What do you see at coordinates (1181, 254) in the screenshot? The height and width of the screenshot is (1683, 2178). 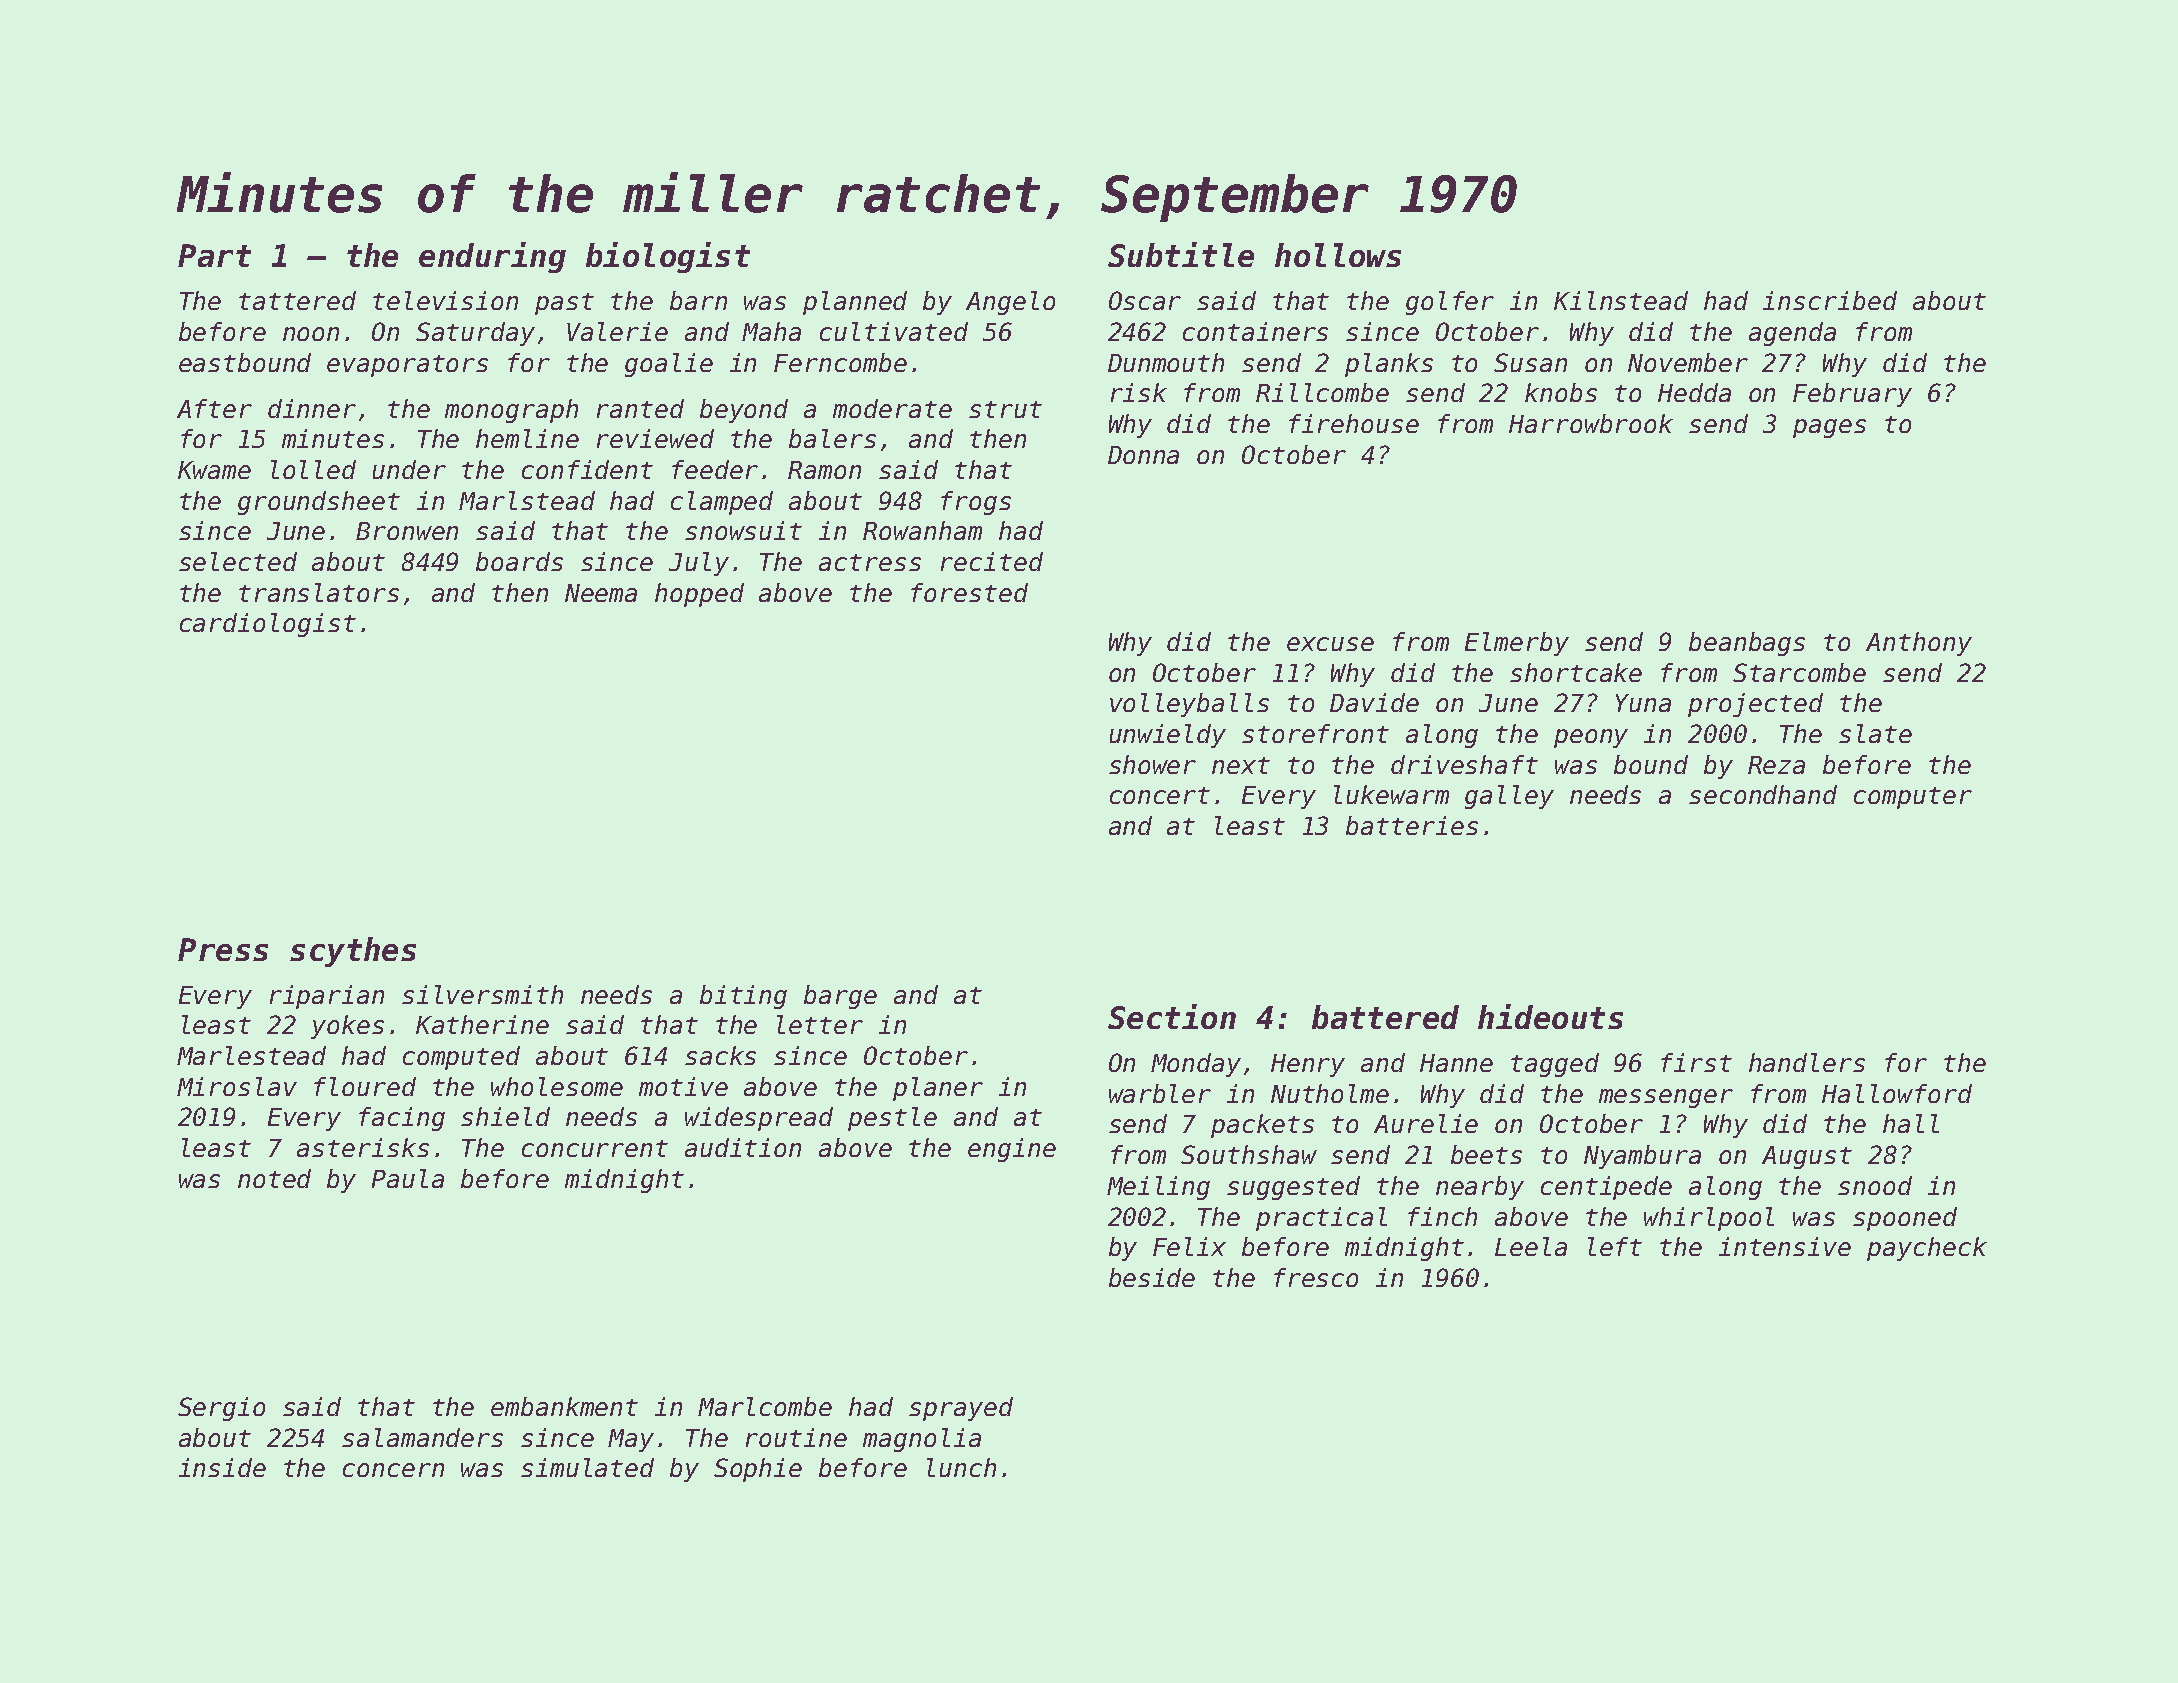 I see `Subtitle` at bounding box center [1181, 254].
